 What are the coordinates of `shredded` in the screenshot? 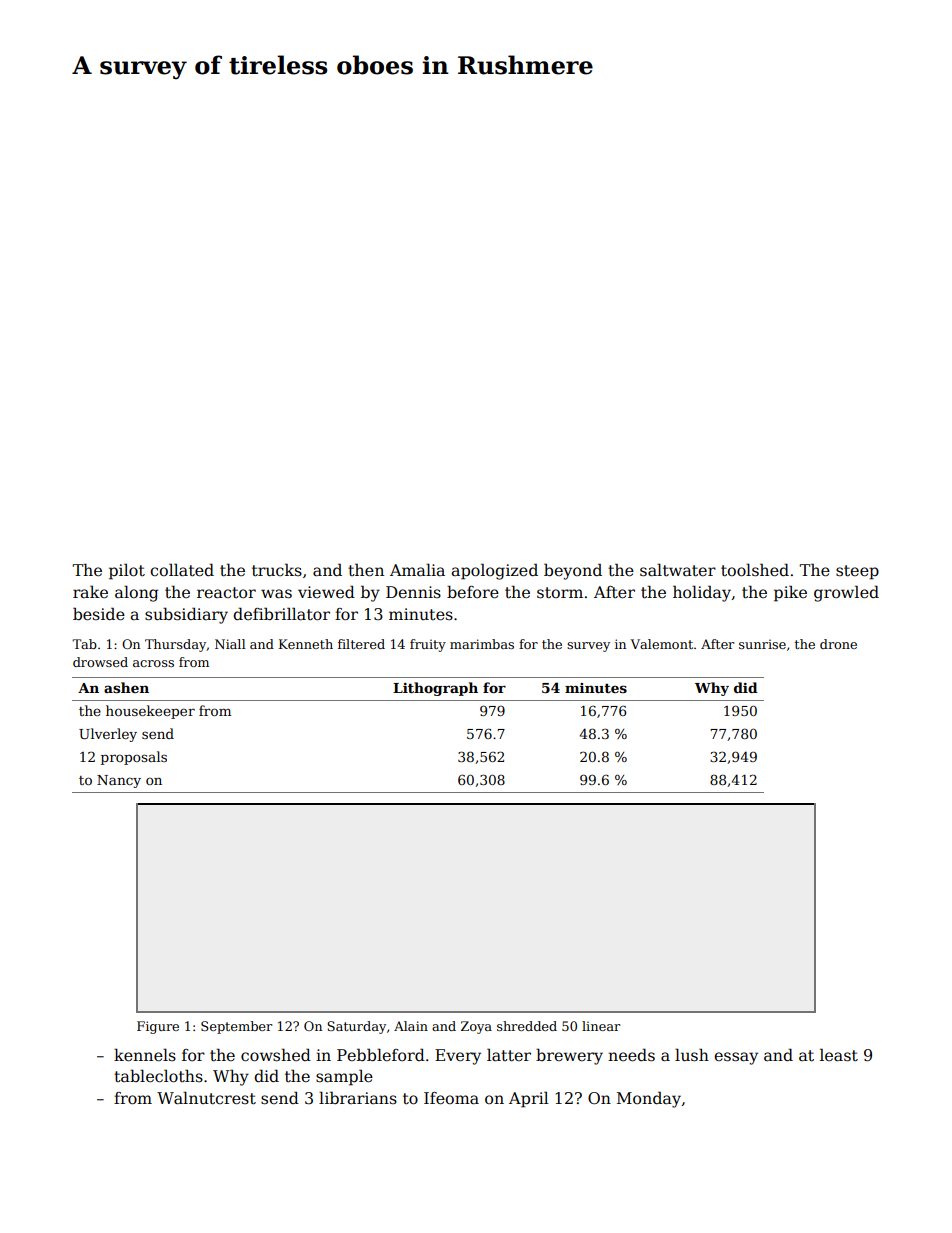 It's located at (527, 1026).
